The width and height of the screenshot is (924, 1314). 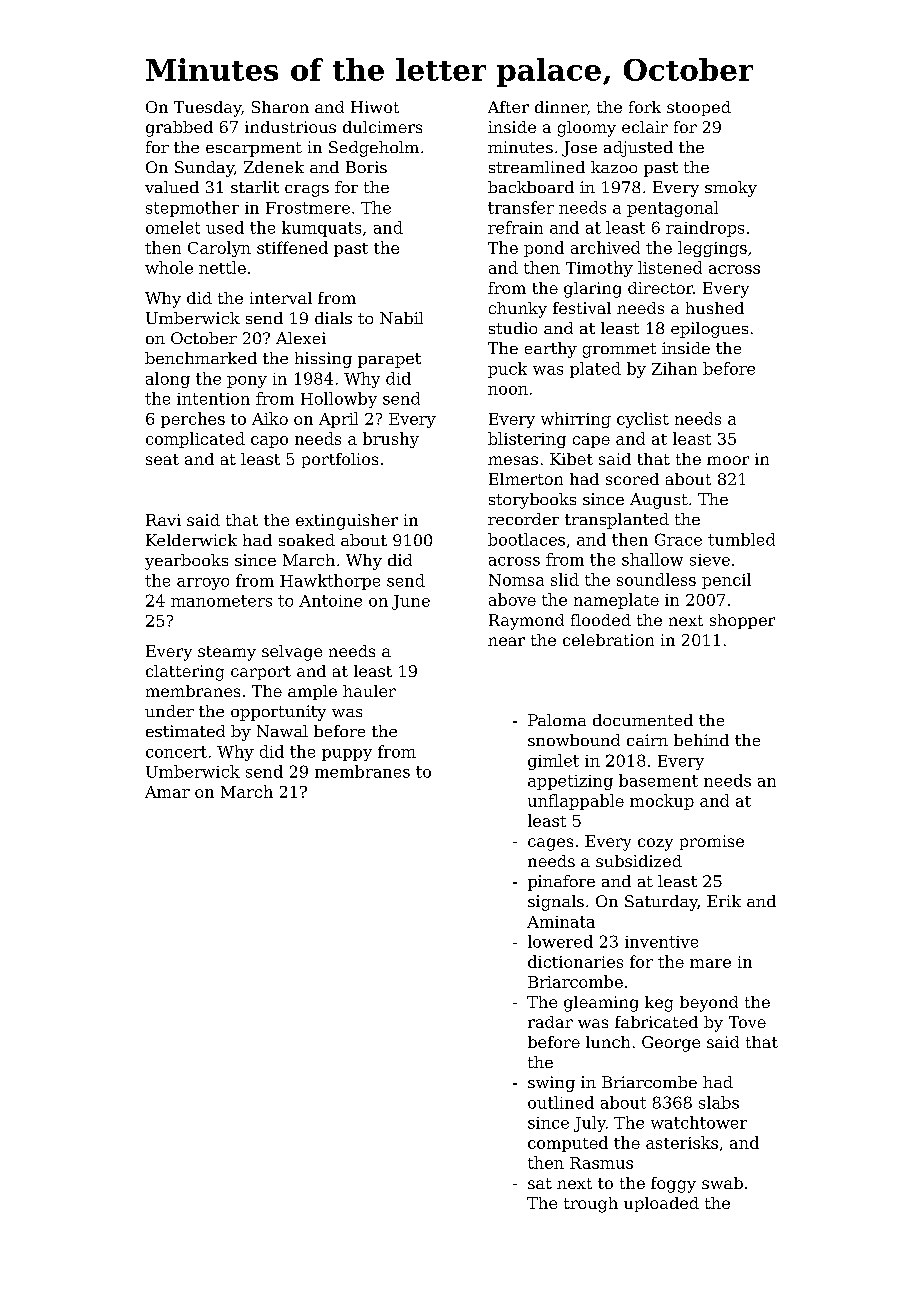 I want to click on omelet, so click(x=173, y=227).
